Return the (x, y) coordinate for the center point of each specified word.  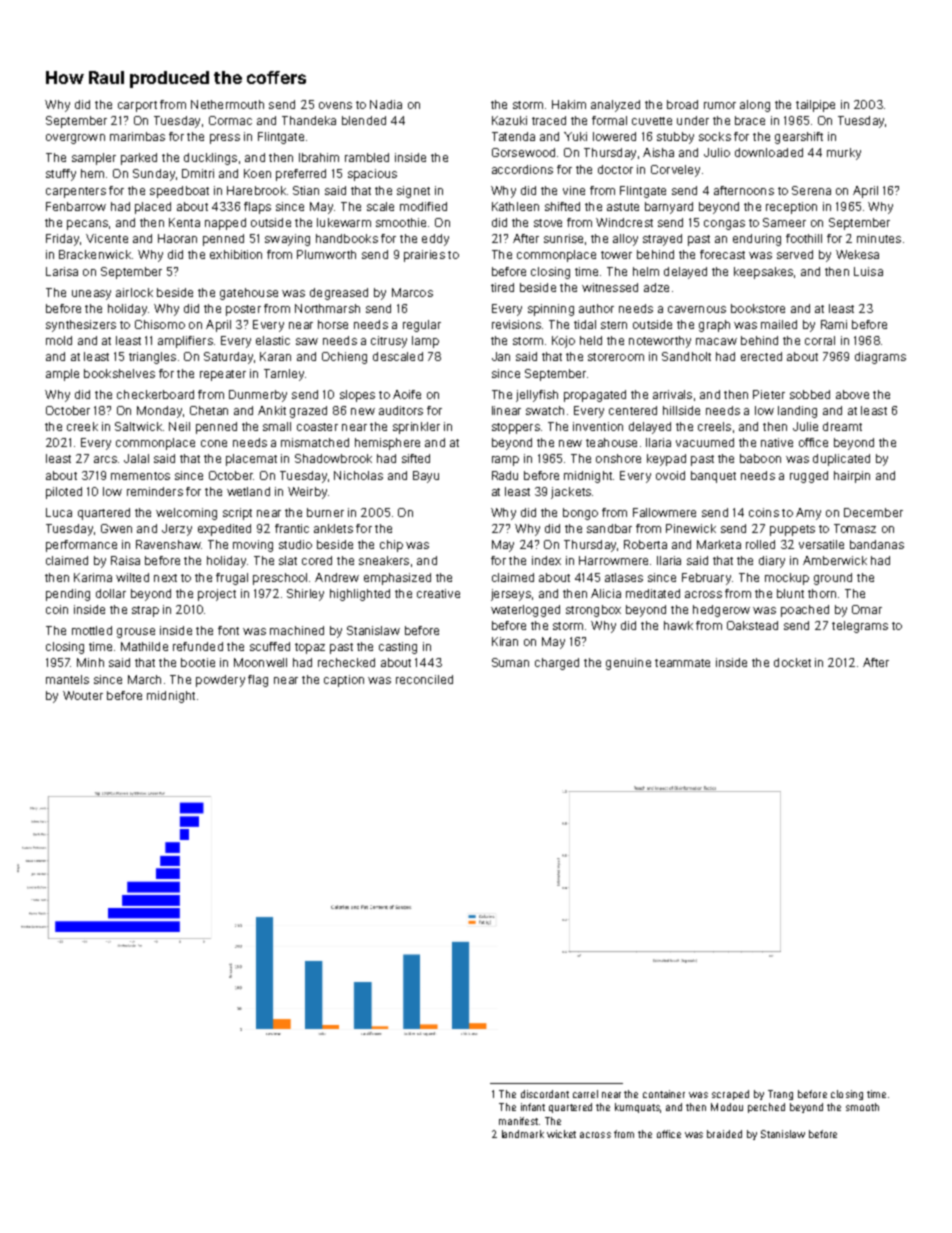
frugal (232, 579)
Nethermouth (227, 104)
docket (792, 662)
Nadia (386, 104)
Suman (510, 662)
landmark (523, 1134)
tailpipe (815, 106)
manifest (518, 1121)
